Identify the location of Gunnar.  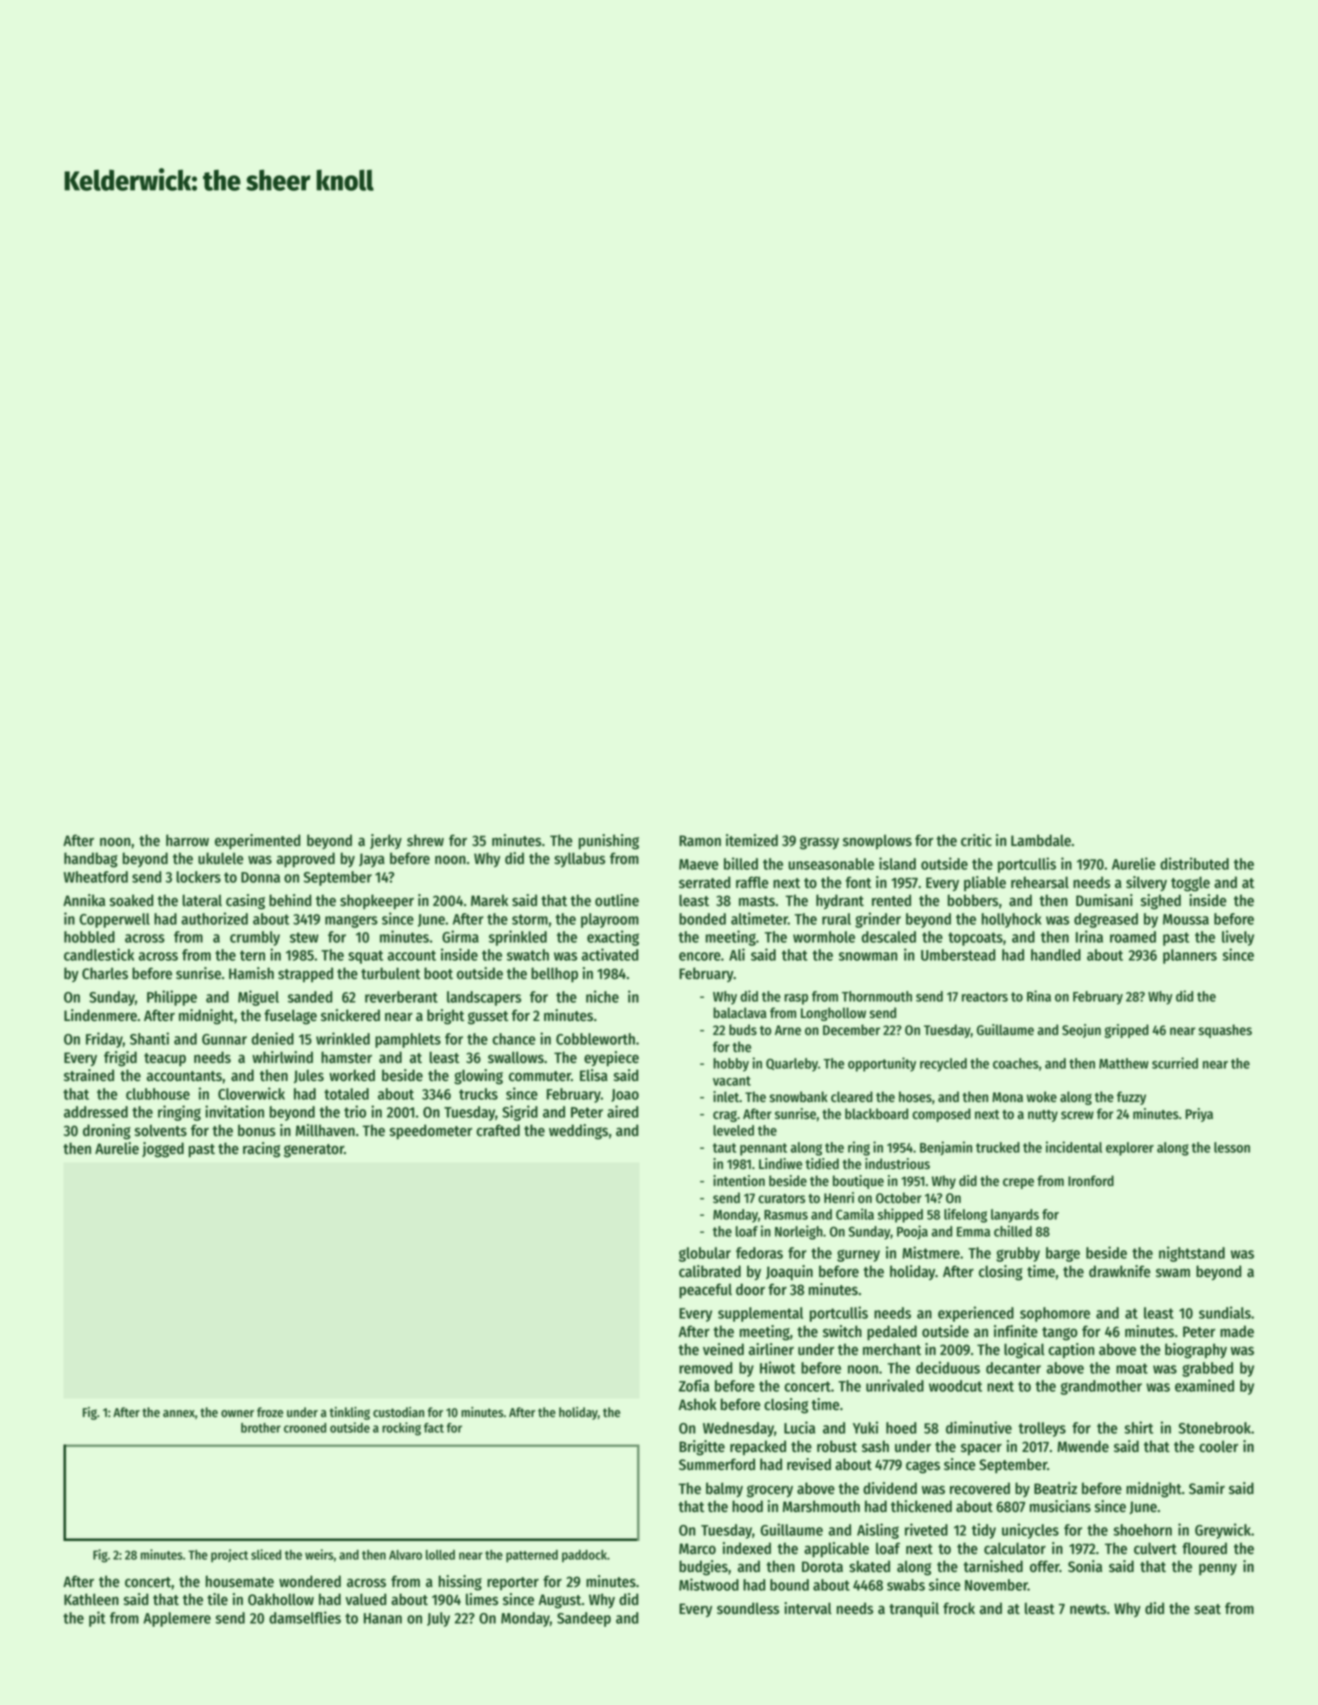
(224, 1039).
